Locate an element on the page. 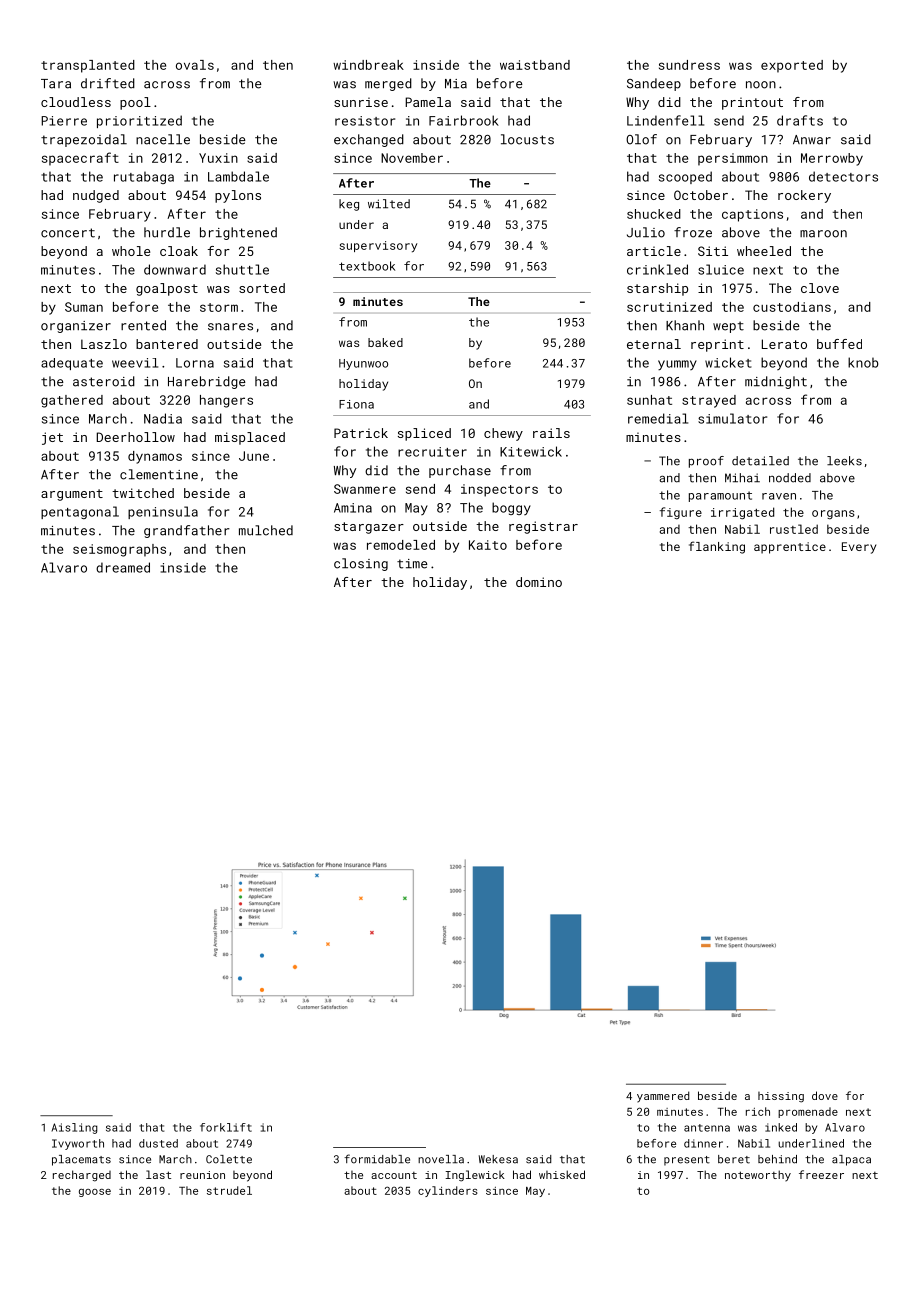 This document has width=924, height=1308. shucked is located at coordinates (654, 214).
